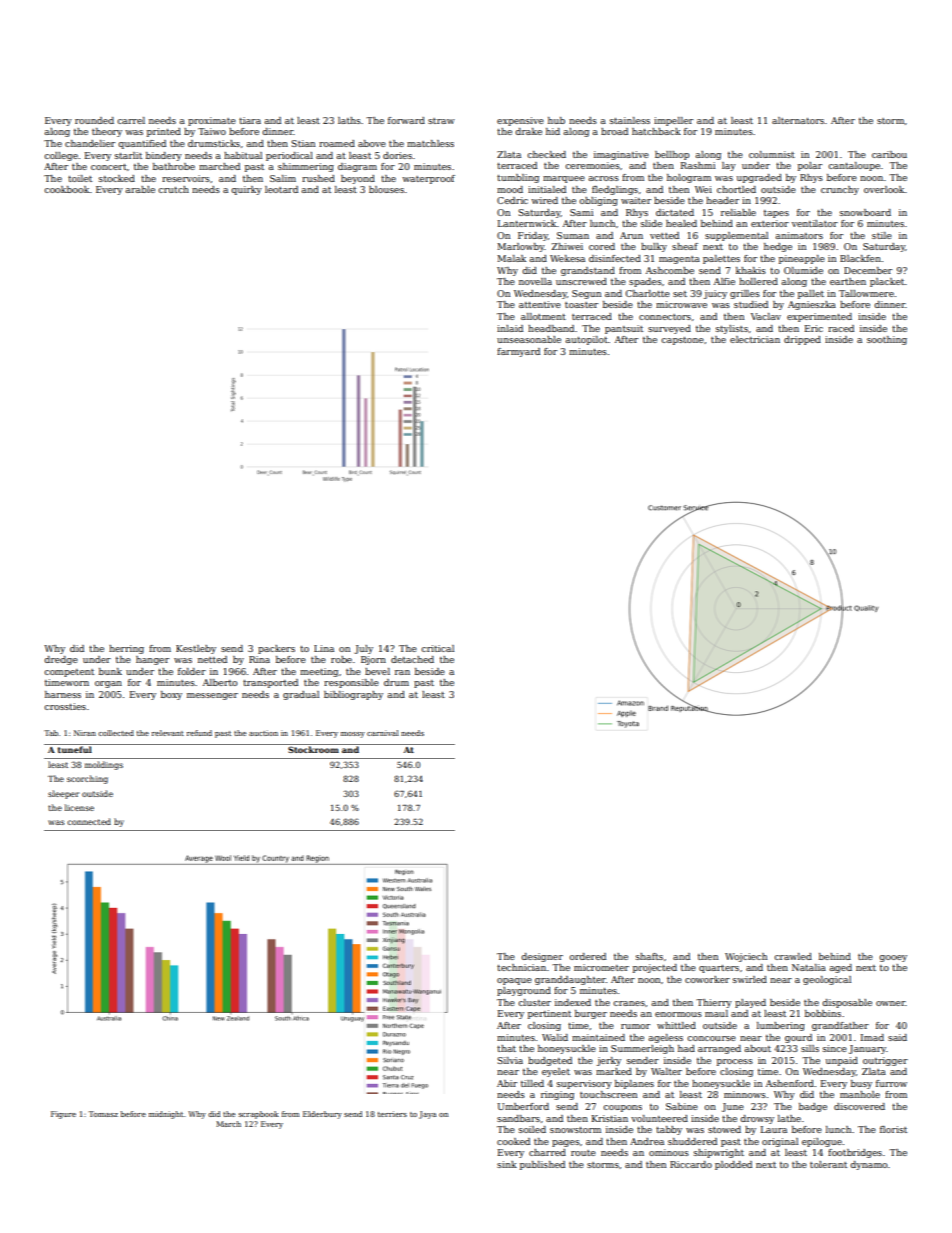 This screenshot has height=1233, width=952. What do you see at coordinates (587, 956) in the screenshot?
I see `ordered` at bounding box center [587, 956].
